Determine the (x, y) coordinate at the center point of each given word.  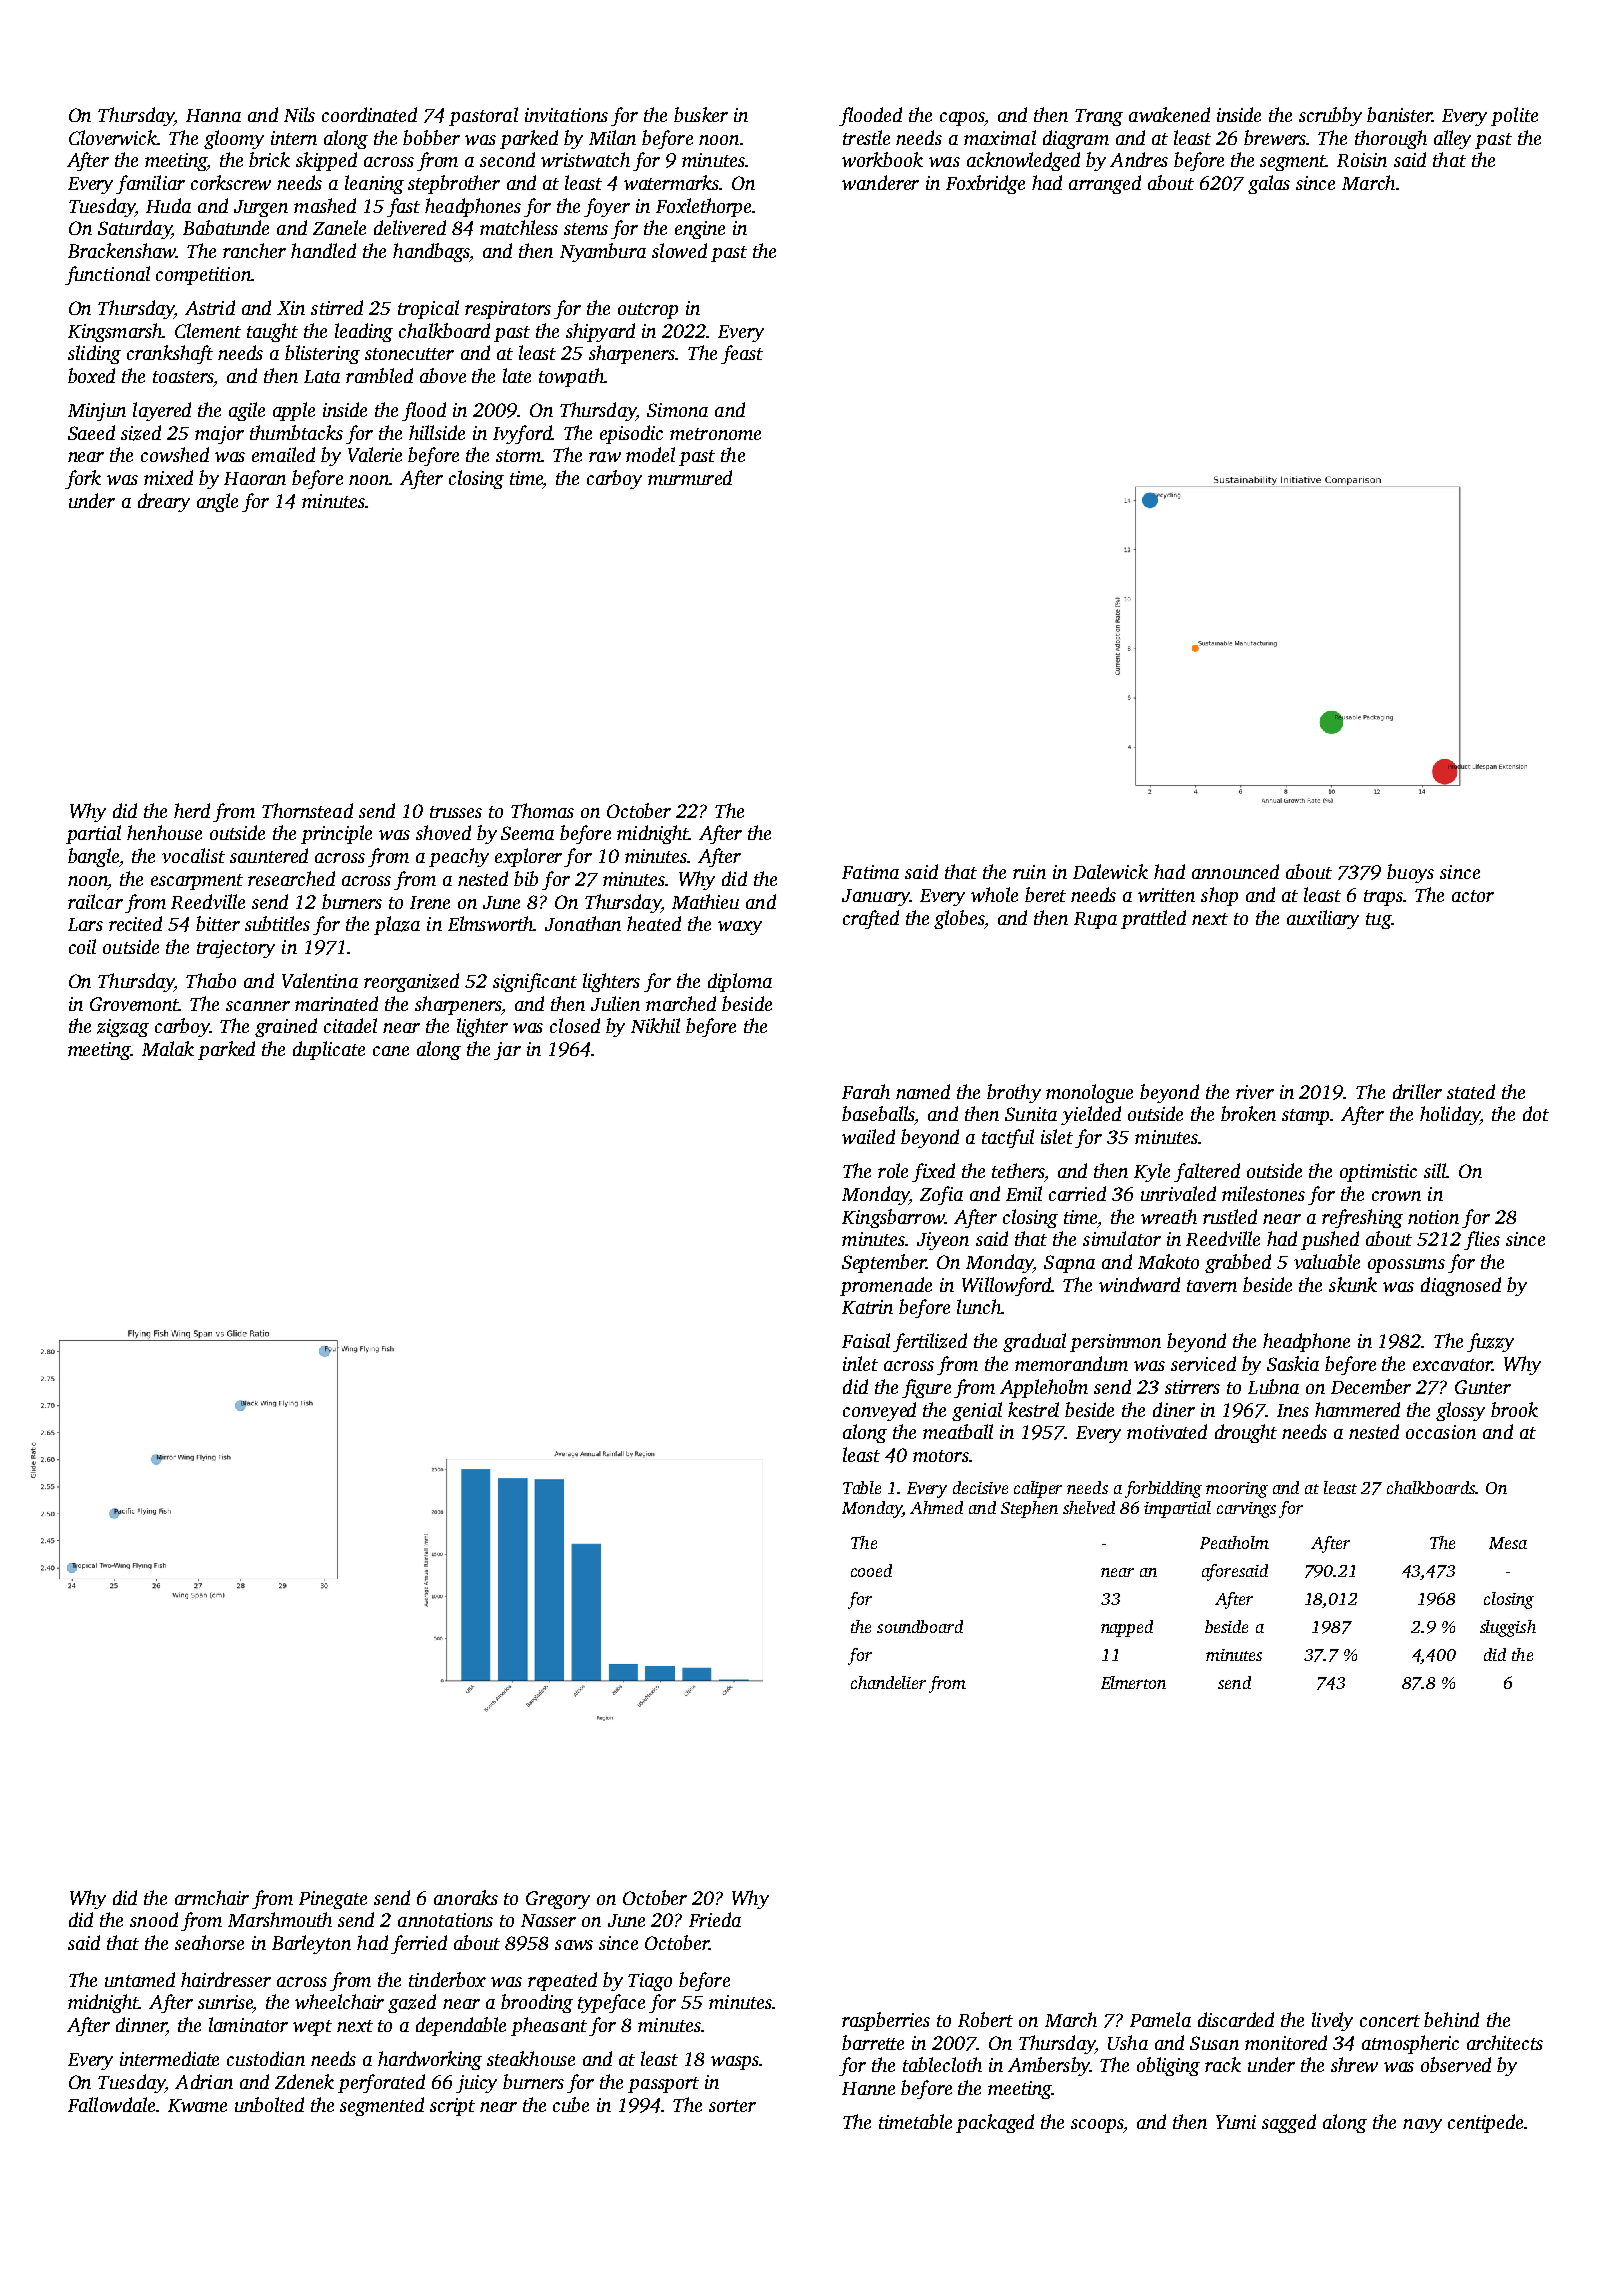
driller (1417, 1091)
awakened (1169, 114)
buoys (1410, 873)
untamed (140, 1979)
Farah (866, 1091)
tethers (1018, 1170)
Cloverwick (113, 137)
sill (1435, 1170)
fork (83, 479)
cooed (871, 1570)
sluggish (1508, 1628)
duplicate (329, 1050)
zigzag (123, 1028)
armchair (212, 1897)
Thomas (542, 810)
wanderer (880, 182)
